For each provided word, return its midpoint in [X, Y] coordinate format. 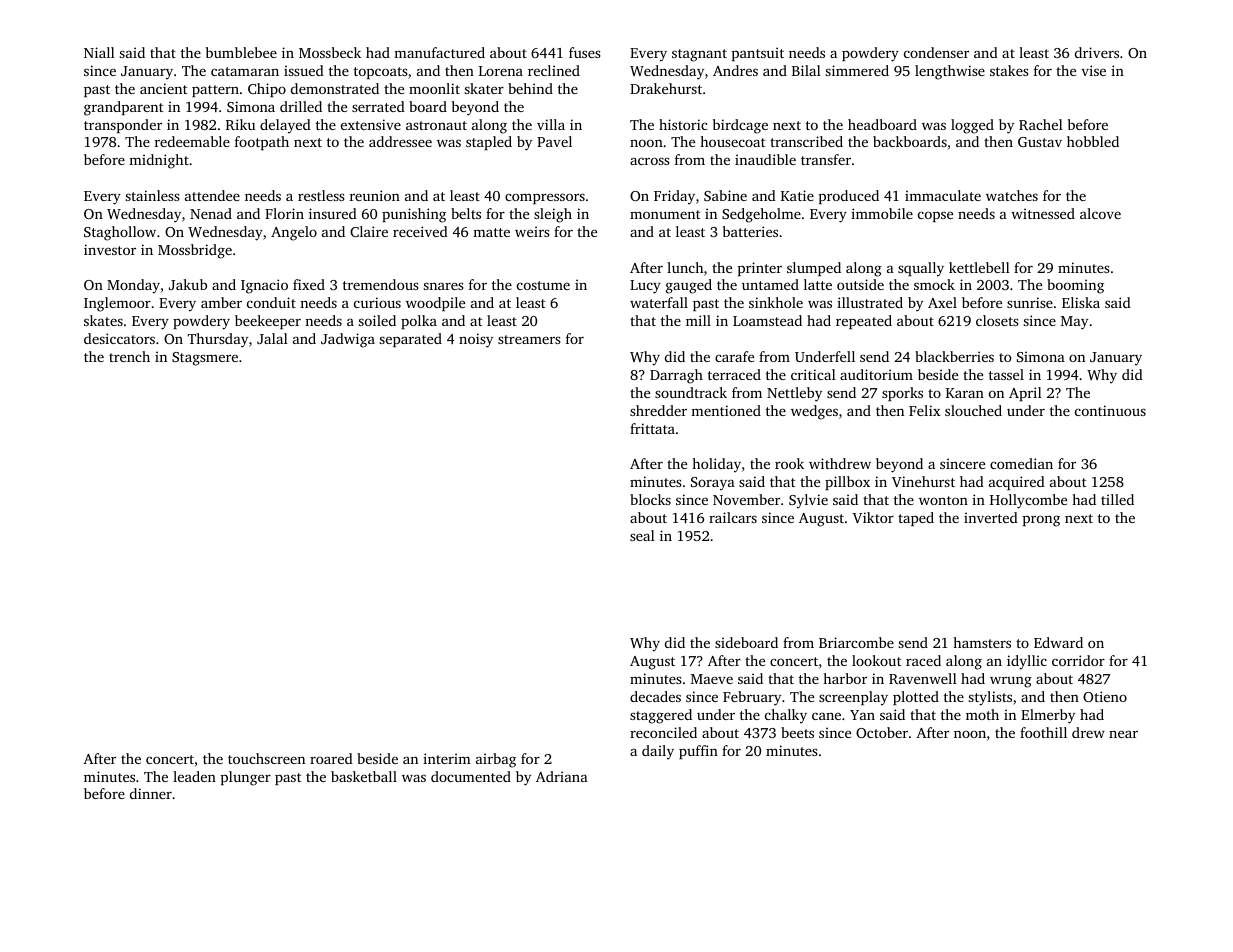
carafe [734, 356]
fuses [585, 52]
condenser [936, 52]
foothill [1043, 732]
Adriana [562, 776]
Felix [924, 410]
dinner [151, 793]
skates [103, 320]
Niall [99, 52]
